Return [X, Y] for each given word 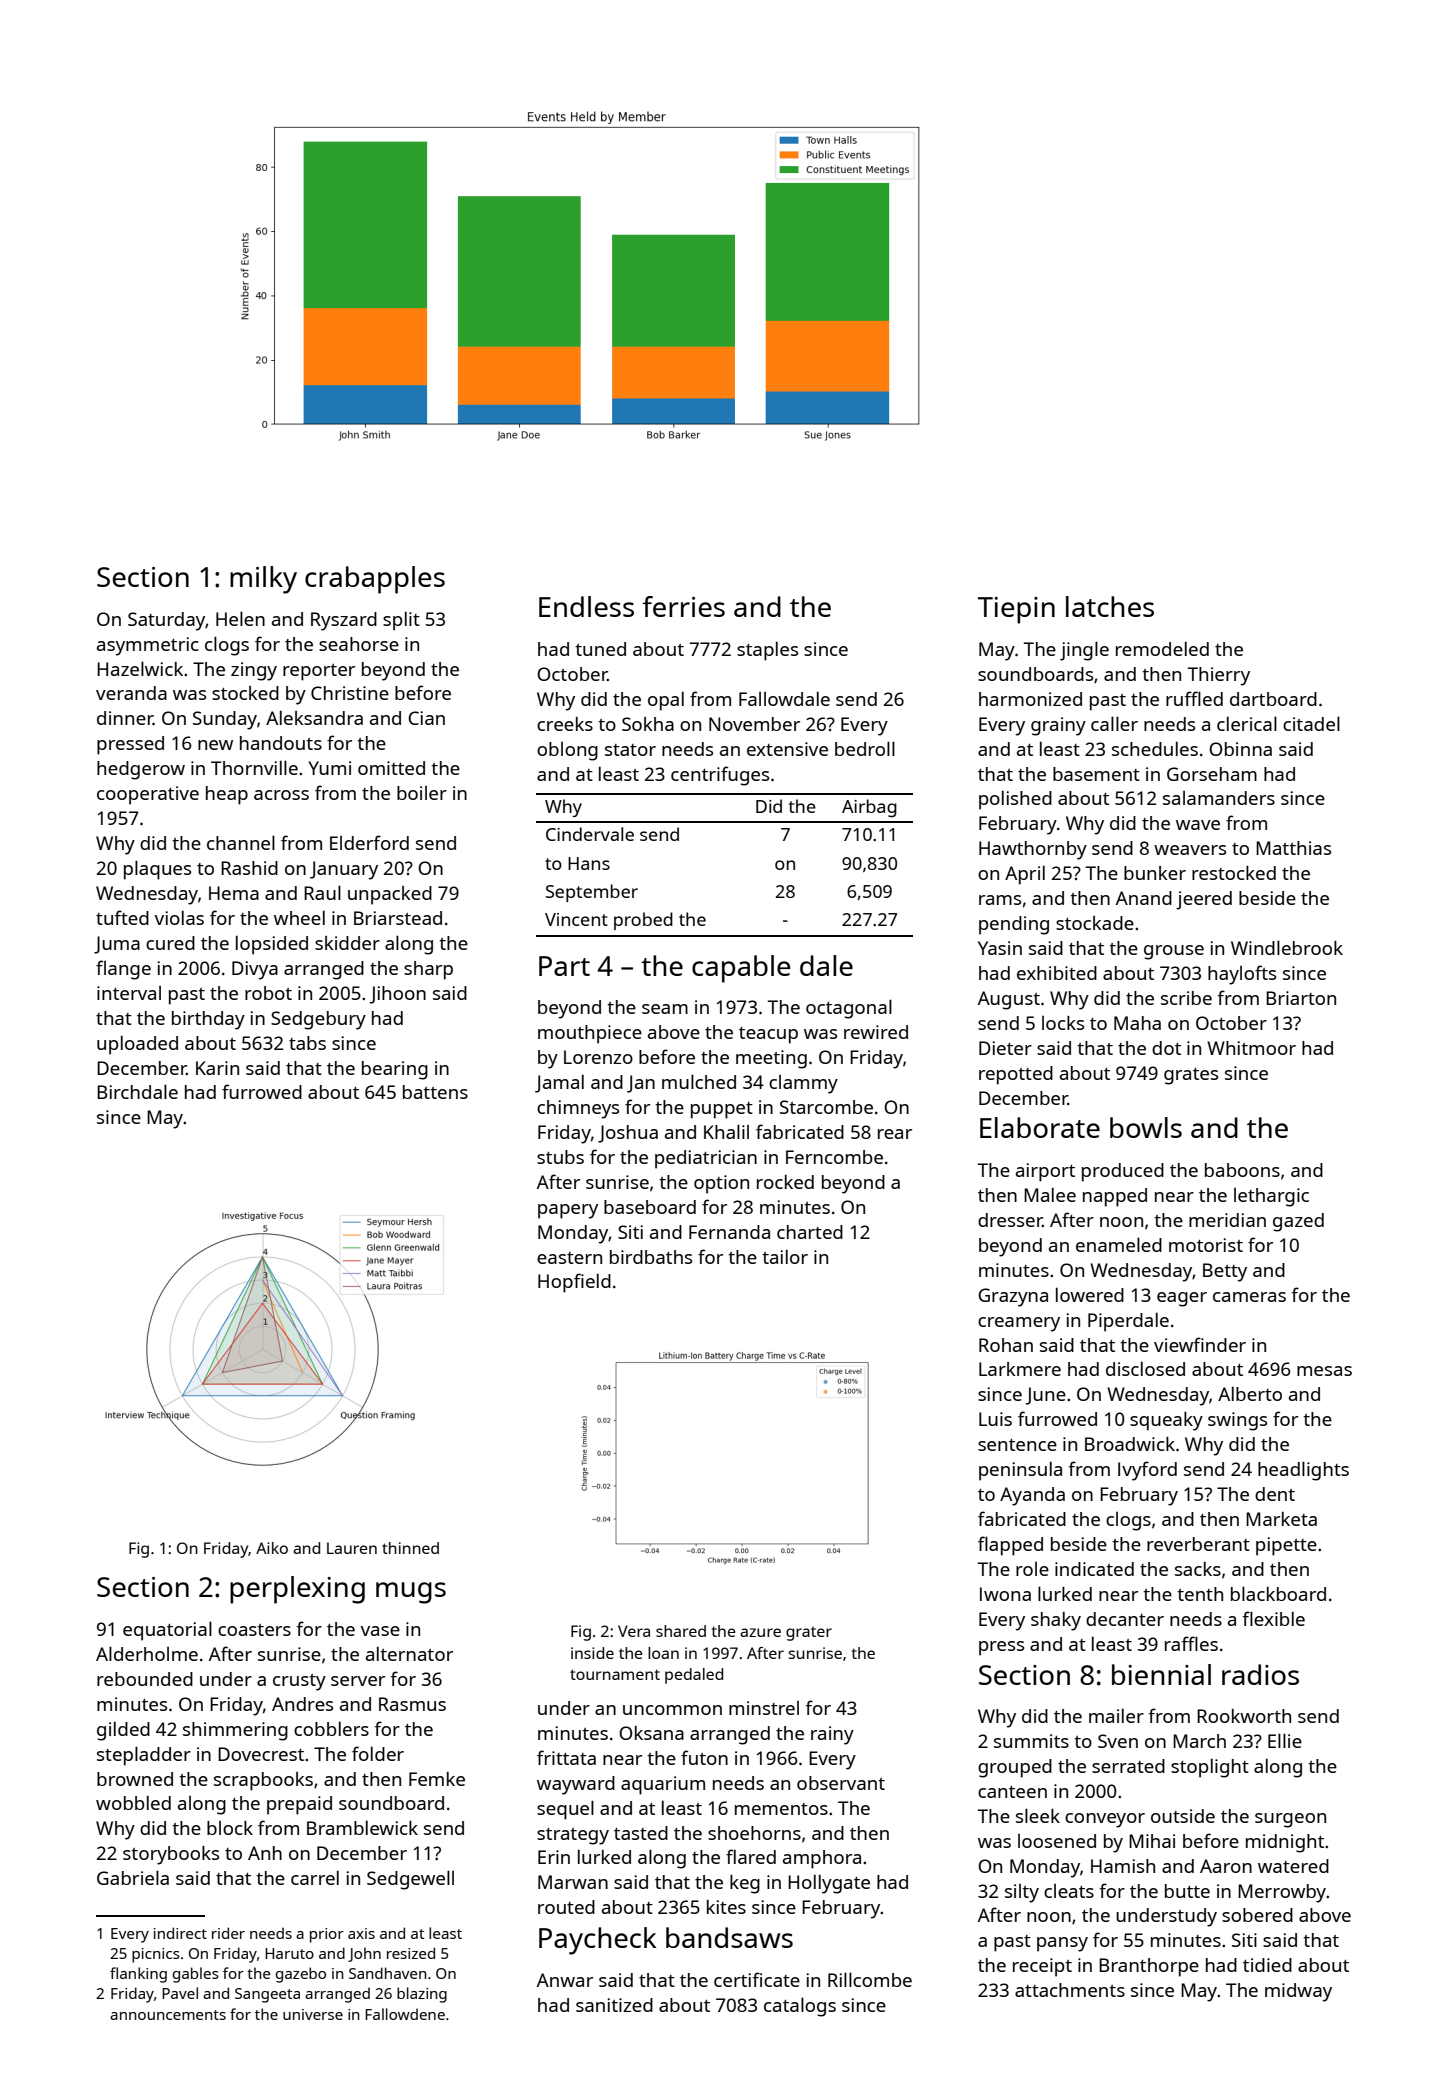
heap [227, 795]
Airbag [869, 808]
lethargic [1271, 1197]
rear [895, 1134]
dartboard [1273, 699]
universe [313, 2014]
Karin [217, 1068]
